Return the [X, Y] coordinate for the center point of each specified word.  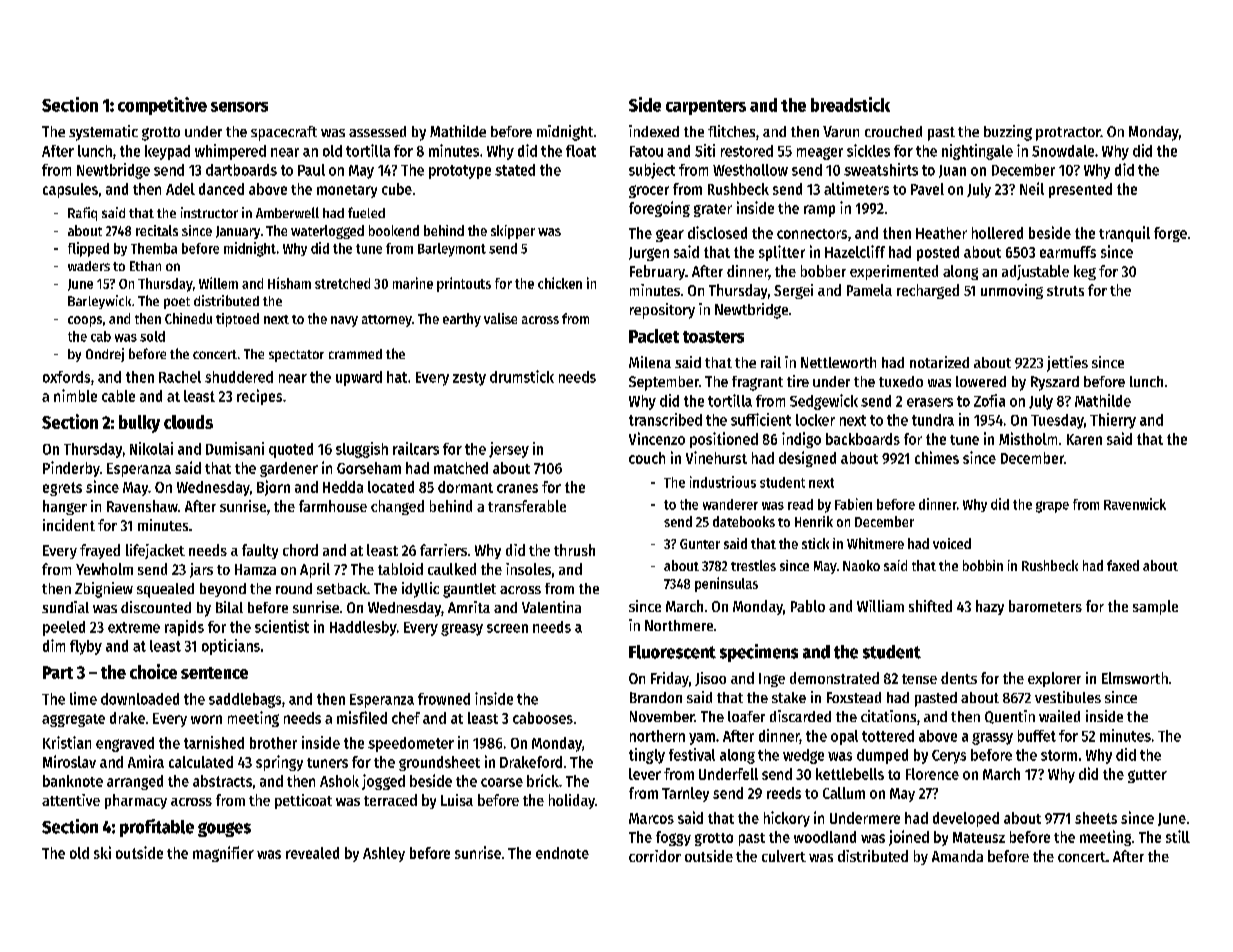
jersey [509, 450]
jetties [1067, 364]
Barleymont [452, 250]
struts [1065, 291]
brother [273, 743]
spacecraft [284, 133]
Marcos [651, 818]
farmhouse [333, 506]
